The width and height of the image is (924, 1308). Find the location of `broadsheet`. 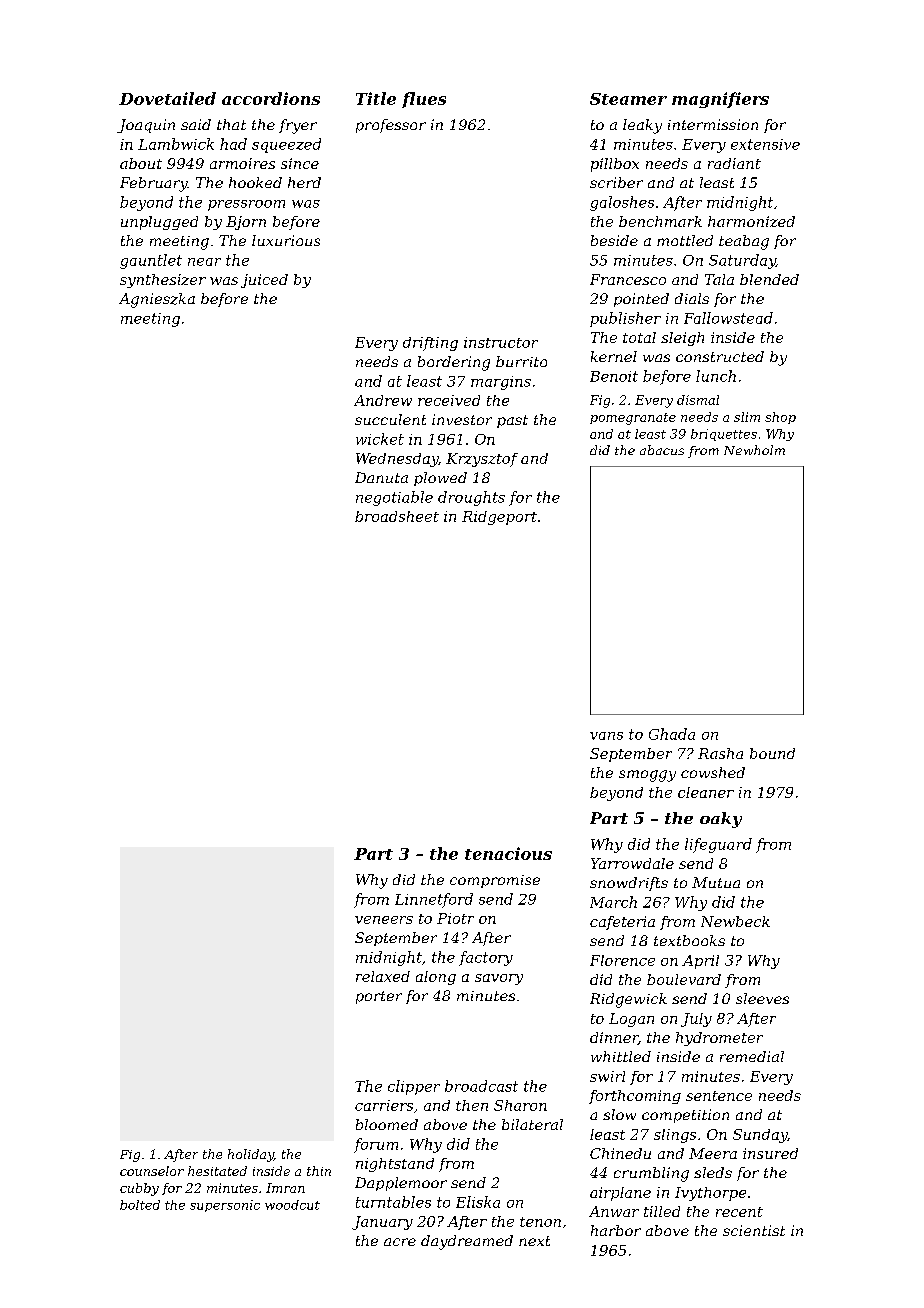

broadsheet is located at coordinates (397, 516).
